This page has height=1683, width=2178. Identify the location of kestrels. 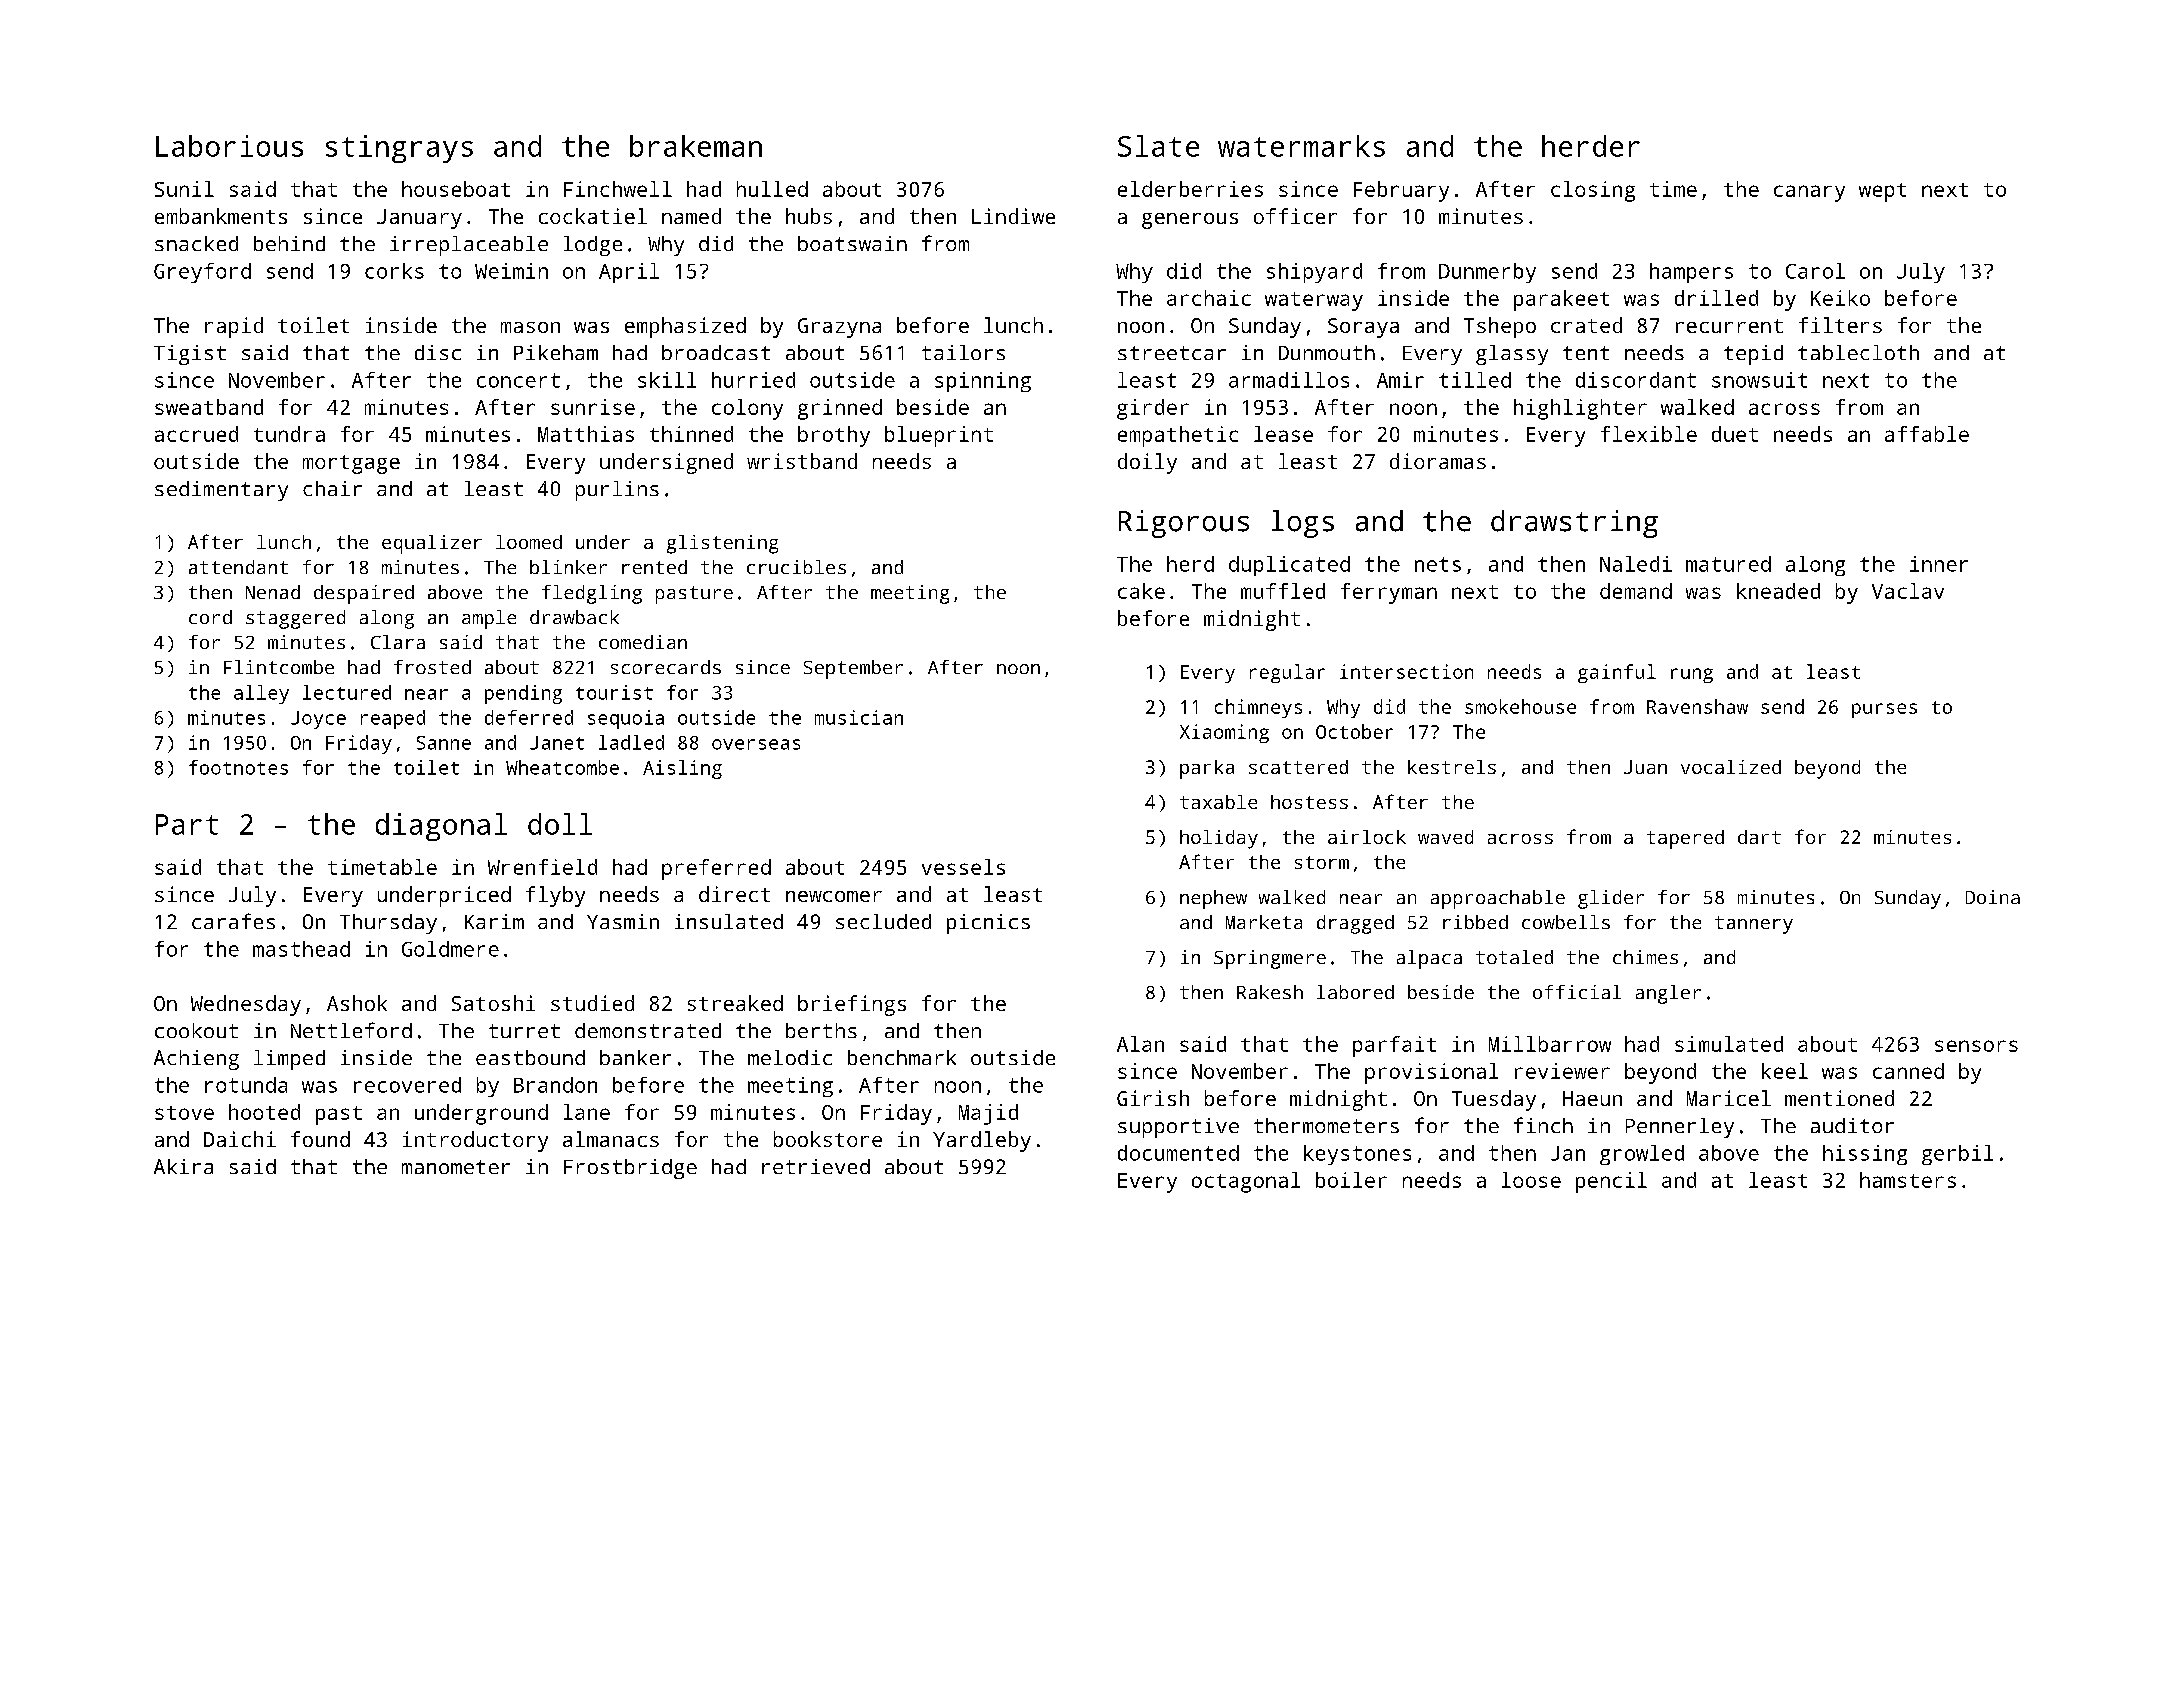
(1452, 767).
